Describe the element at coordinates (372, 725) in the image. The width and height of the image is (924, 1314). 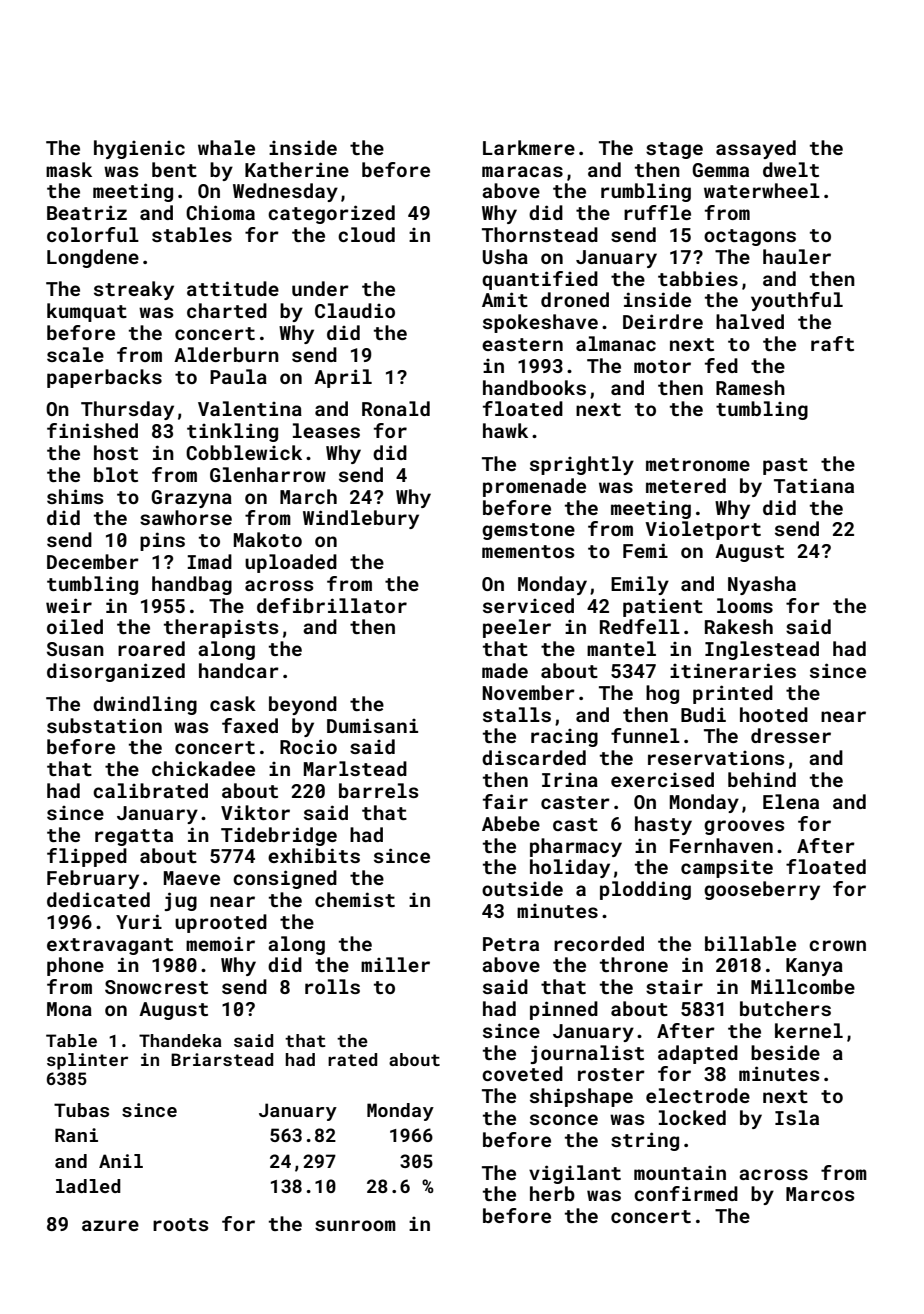
I see `Dumisani` at that location.
